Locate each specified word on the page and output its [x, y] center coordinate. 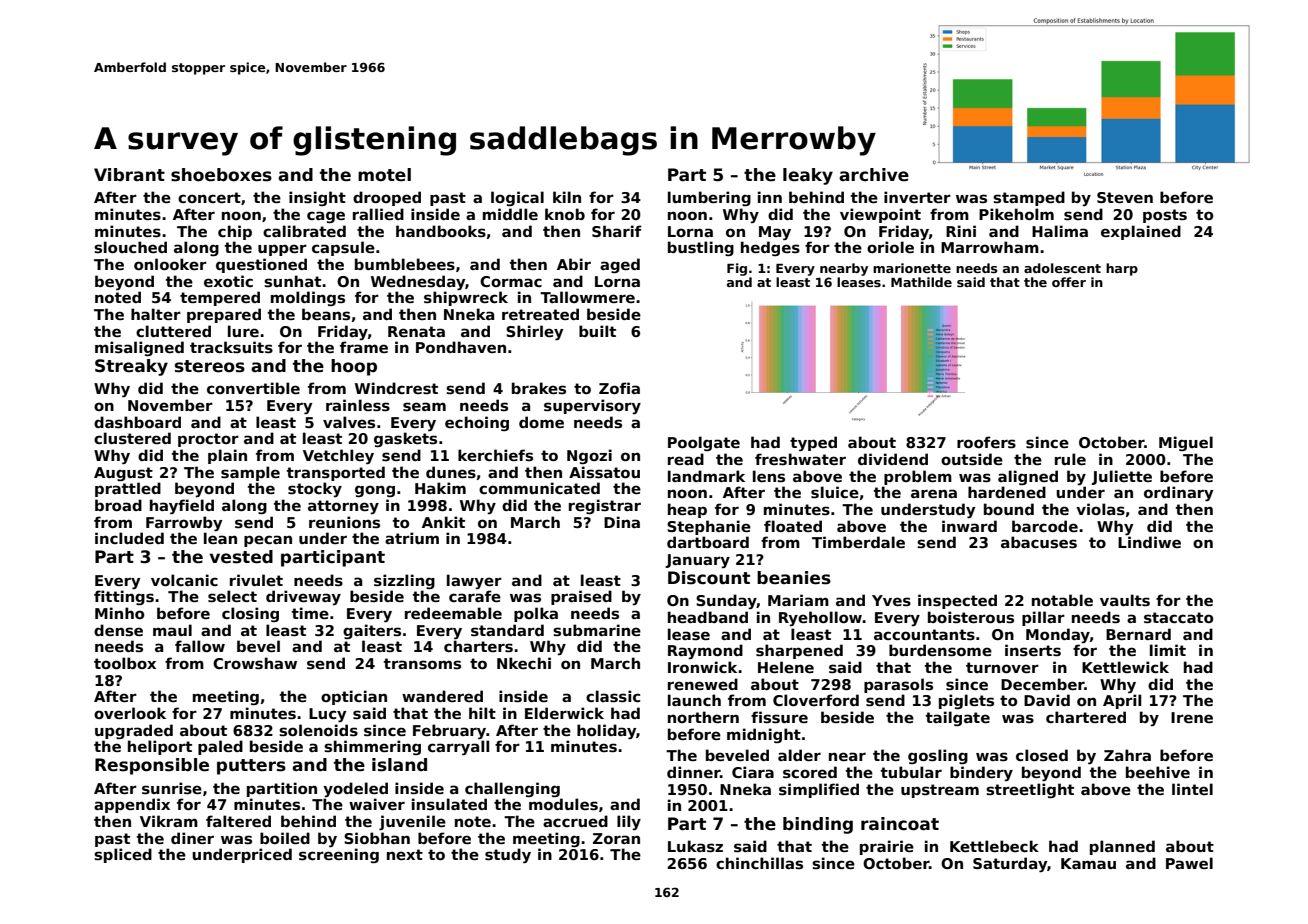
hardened [1007, 492]
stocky [315, 489]
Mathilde [921, 282]
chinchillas [759, 863]
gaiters [372, 631]
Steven [1125, 197]
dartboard [708, 542]
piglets [966, 701]
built [597, 331]
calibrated [304, 231]
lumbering [709, 198]
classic [613, 696]
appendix [132, 805]
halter [156, 314]
